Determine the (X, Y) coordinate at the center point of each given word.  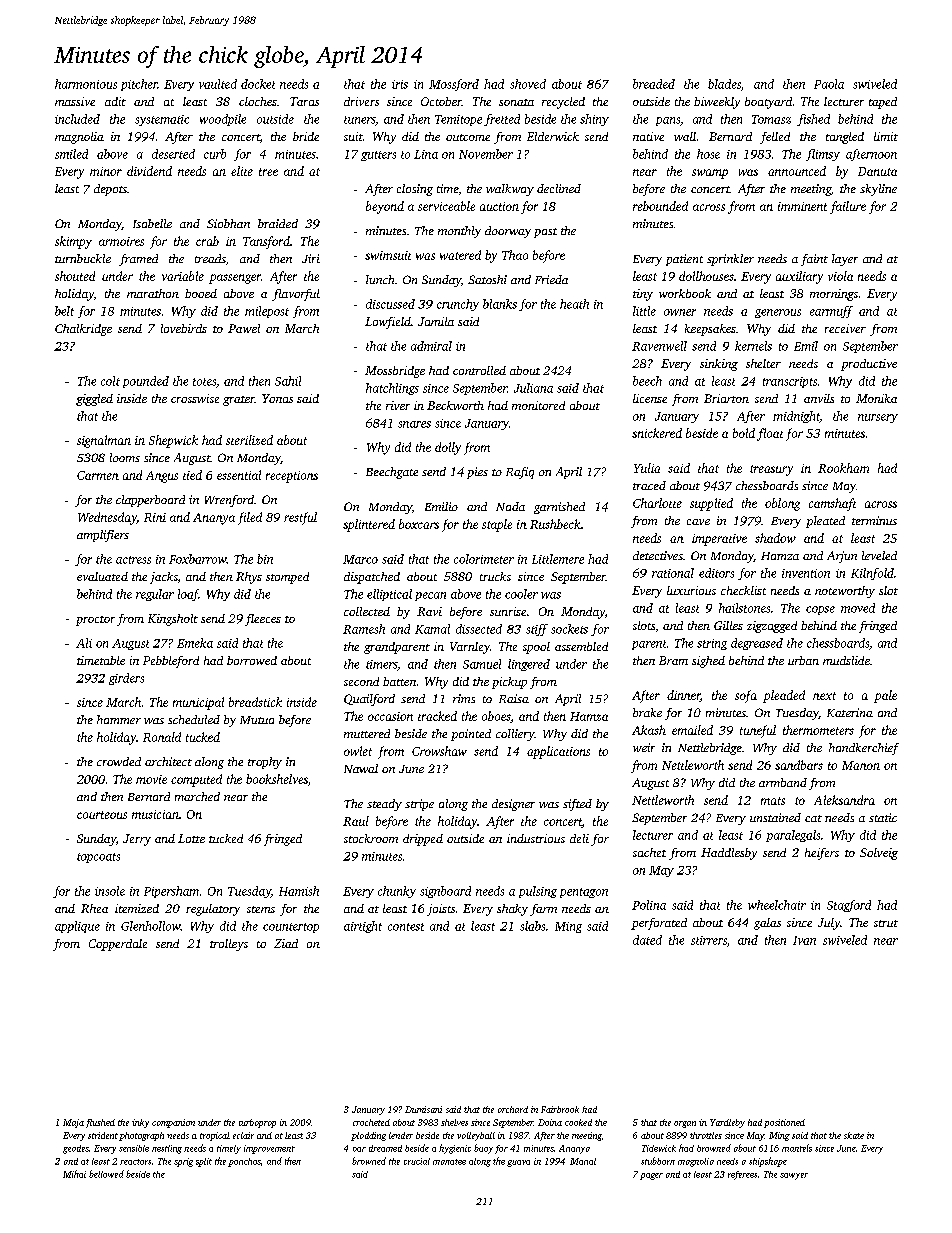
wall (685, 136)
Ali (84, 643)
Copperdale (118, 945)
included (77, 119)
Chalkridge (83, 330)
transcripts (790, 382)
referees (742, 1175)
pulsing (538, 892)
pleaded (784, 696)
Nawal (361, 768)
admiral (431, 346)
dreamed (385, 1148)
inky (140, 1123)
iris (400, 84)
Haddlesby (729, 854)
